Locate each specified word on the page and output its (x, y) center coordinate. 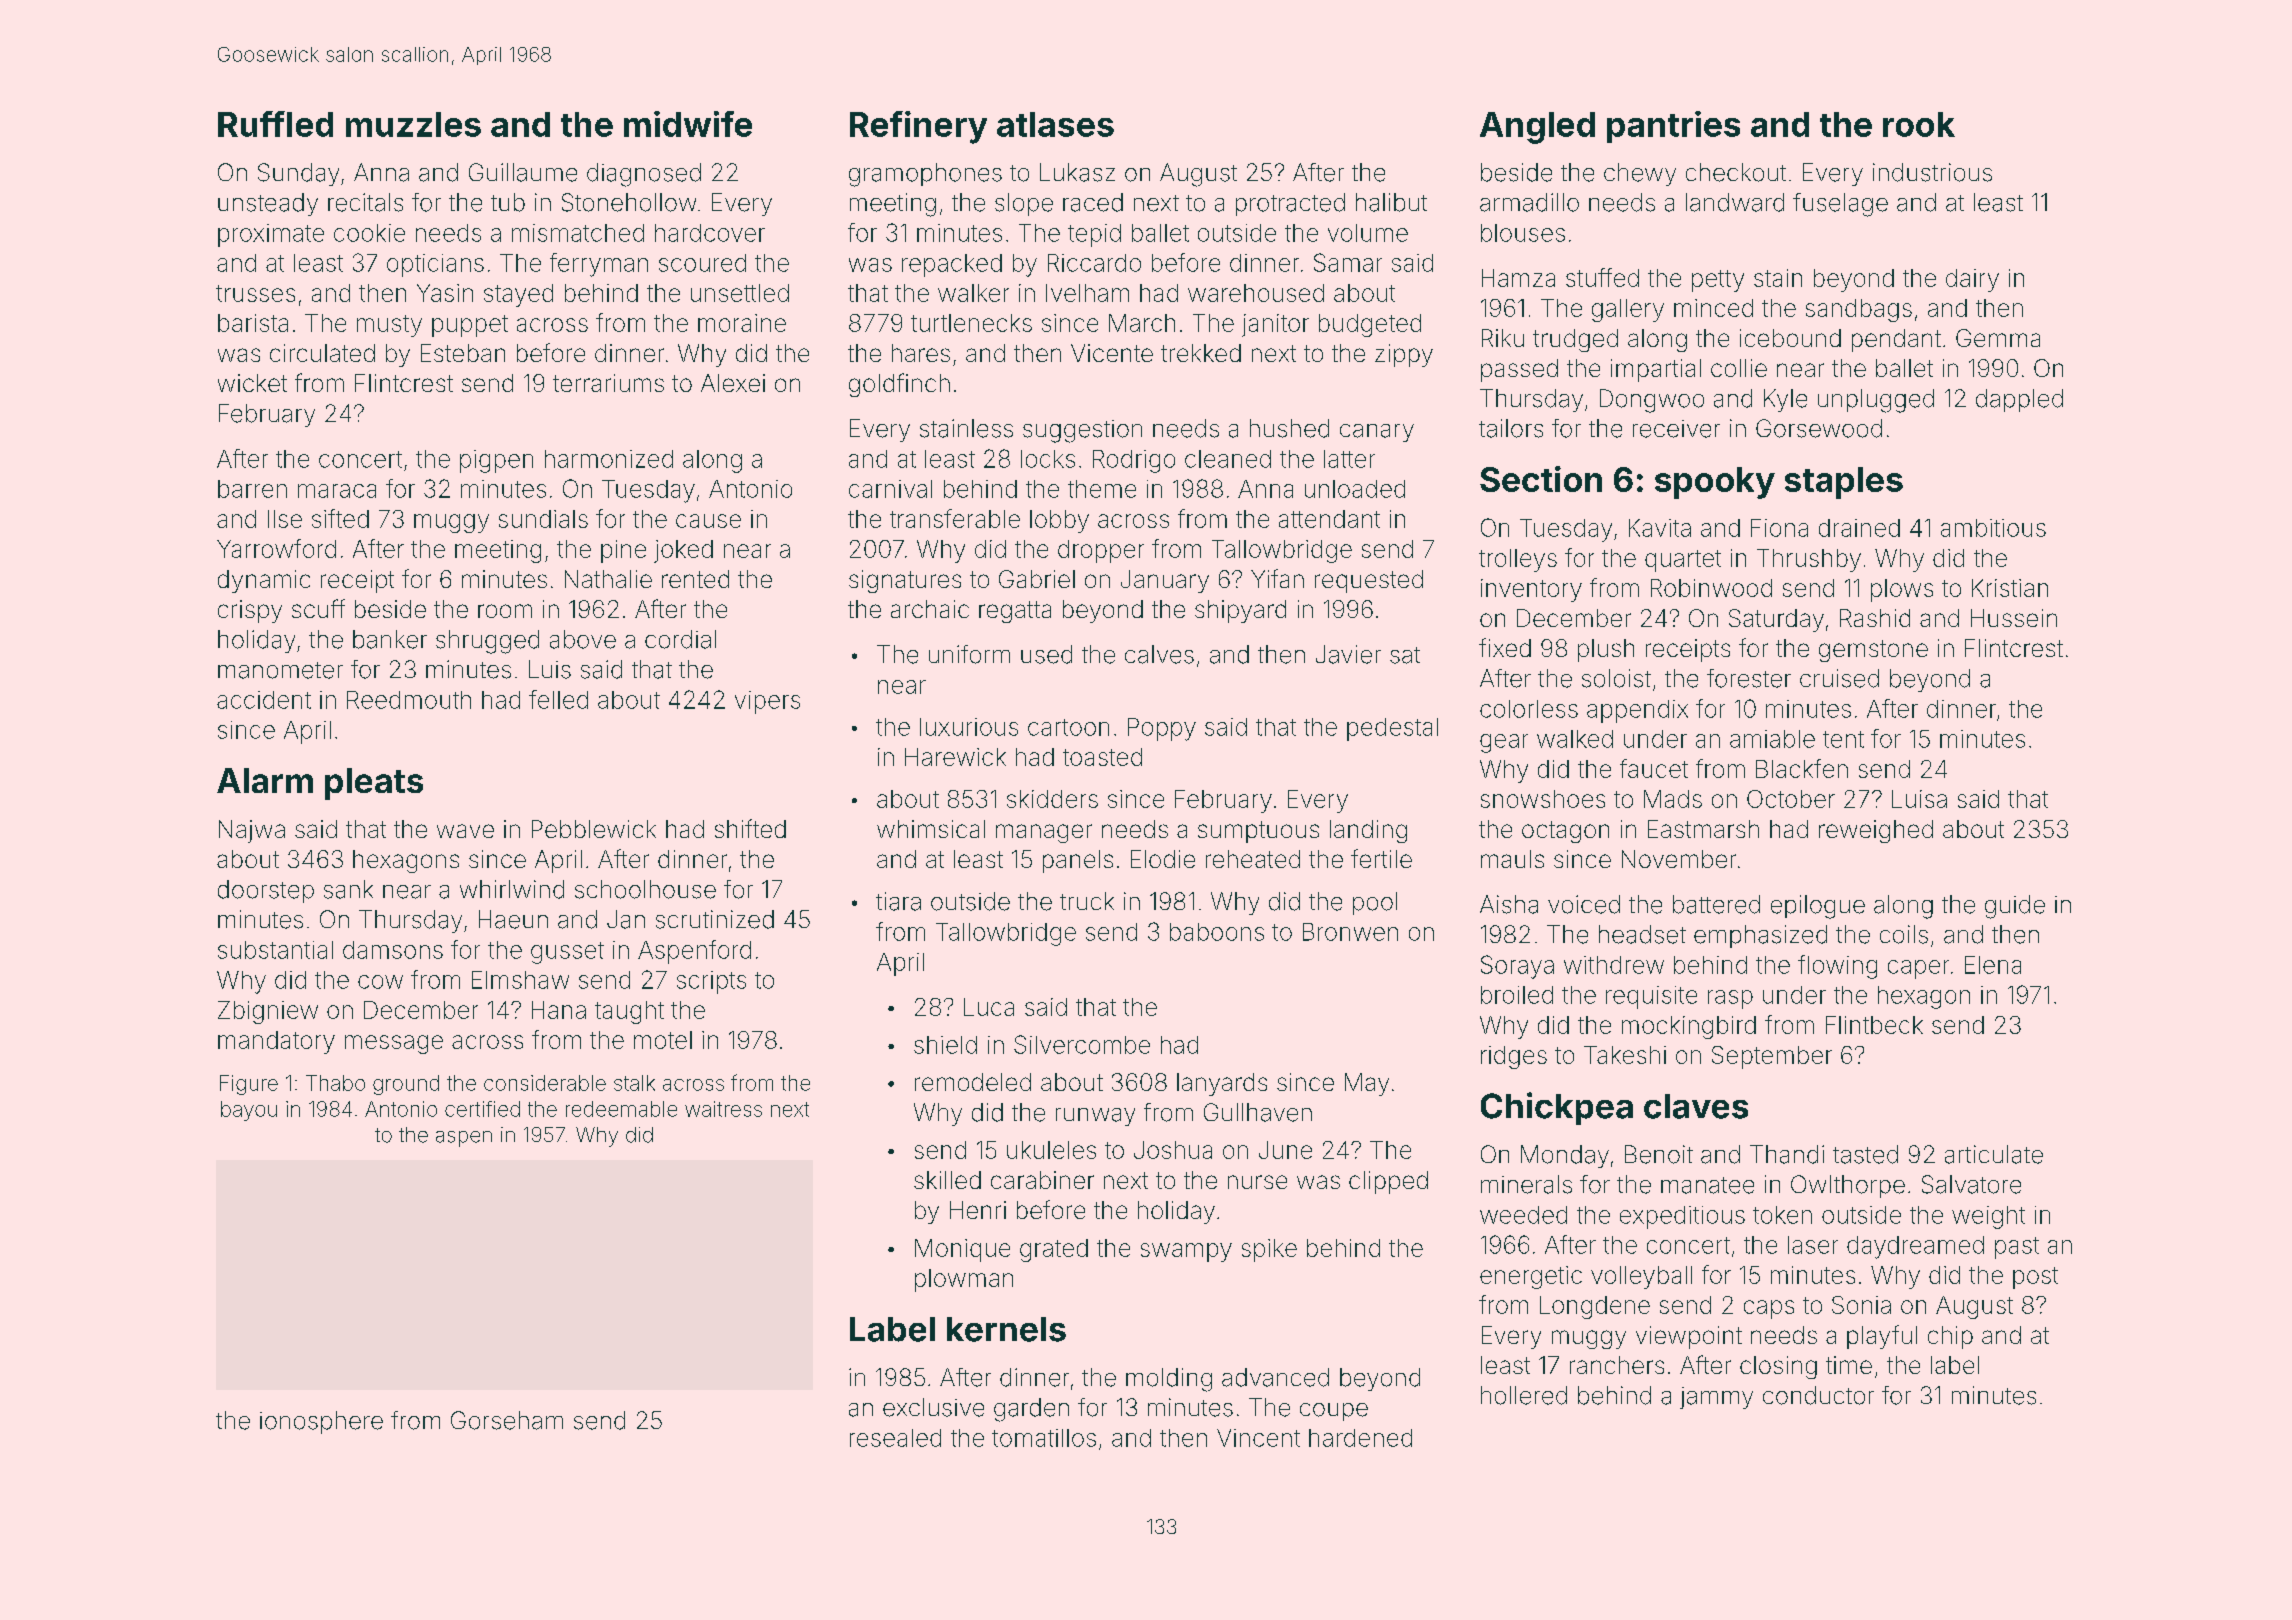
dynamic (264, 581)
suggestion (1082, 431)
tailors (1511, 428)
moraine (742, 323)
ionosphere (321, 1422)
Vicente (1112, 353)
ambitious (1993, 528)
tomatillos (1044, 1438)
